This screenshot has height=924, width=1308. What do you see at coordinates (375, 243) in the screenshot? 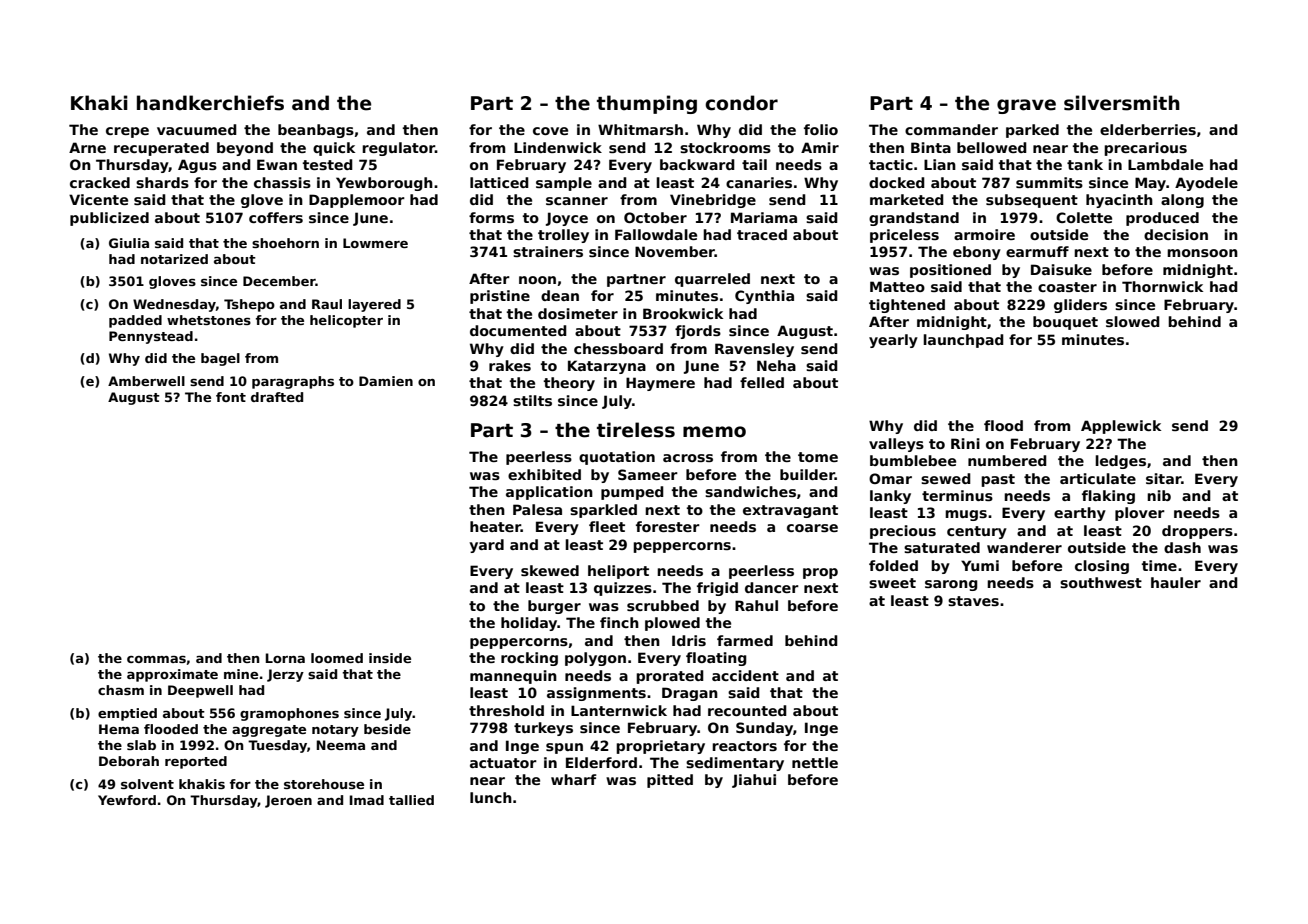
I see `Lowmere` at bounding box center [375, 243].
